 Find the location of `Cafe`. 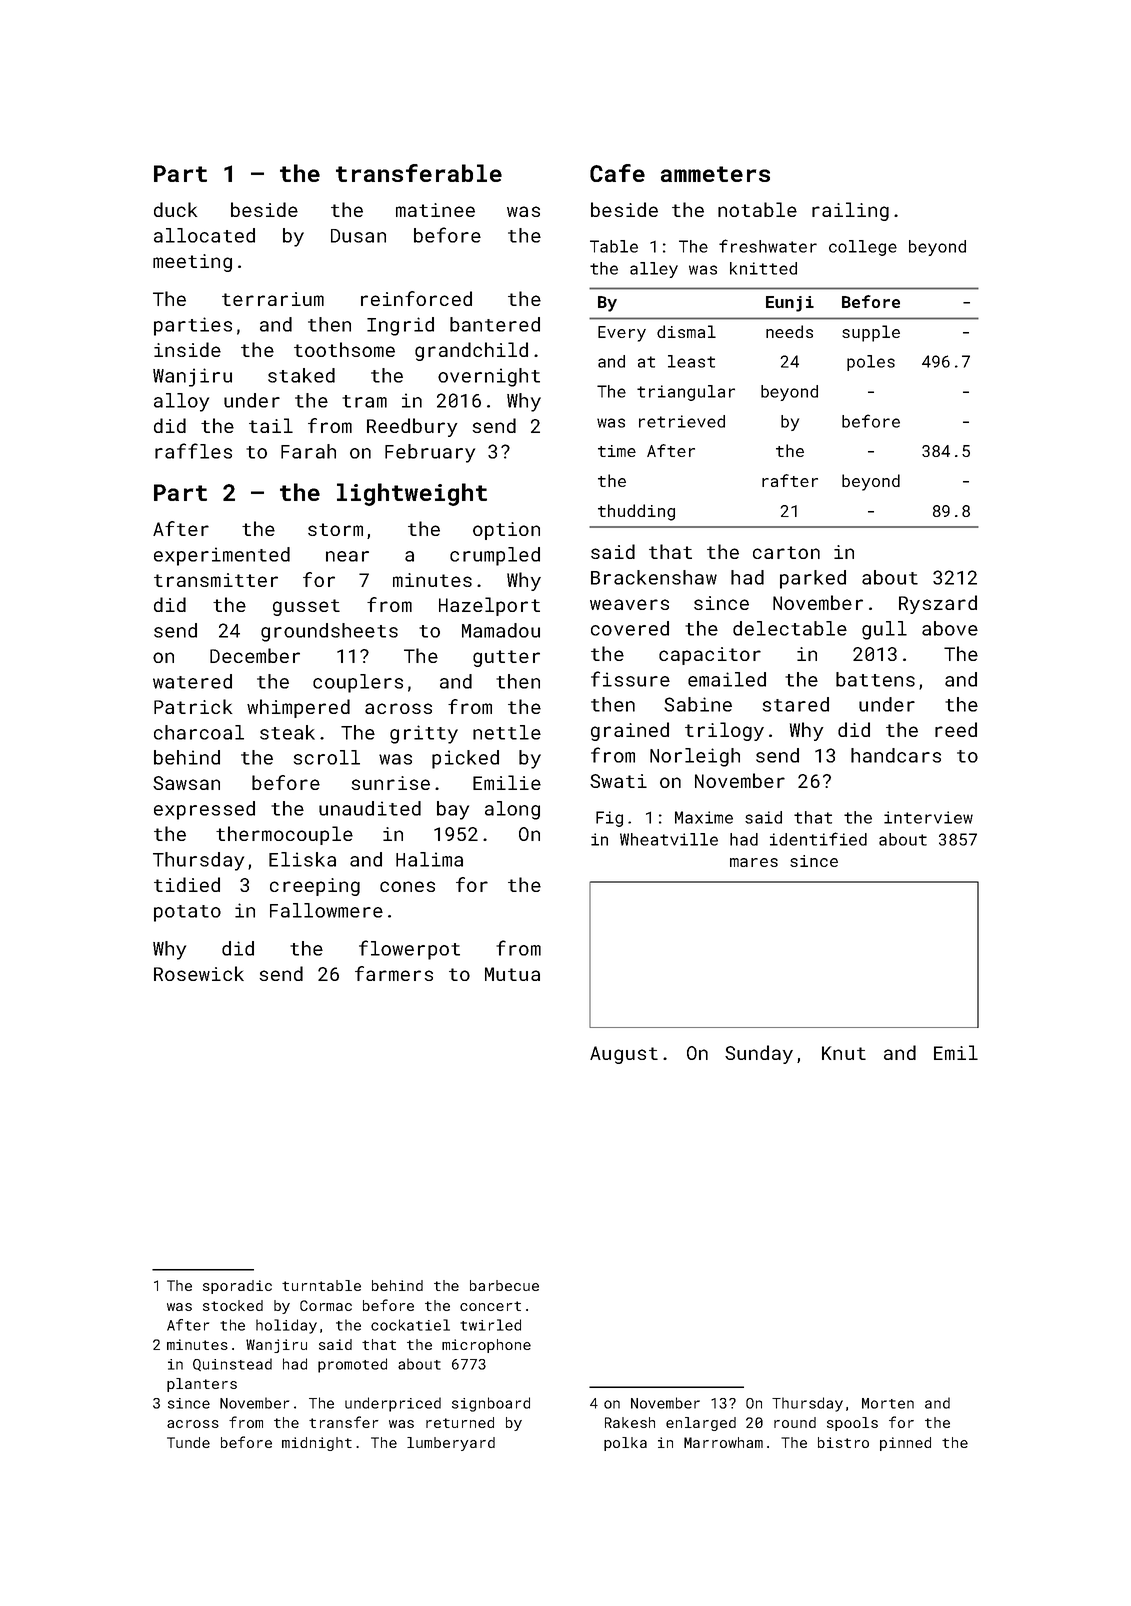

Cafe is located at coordinates (617, 173).
